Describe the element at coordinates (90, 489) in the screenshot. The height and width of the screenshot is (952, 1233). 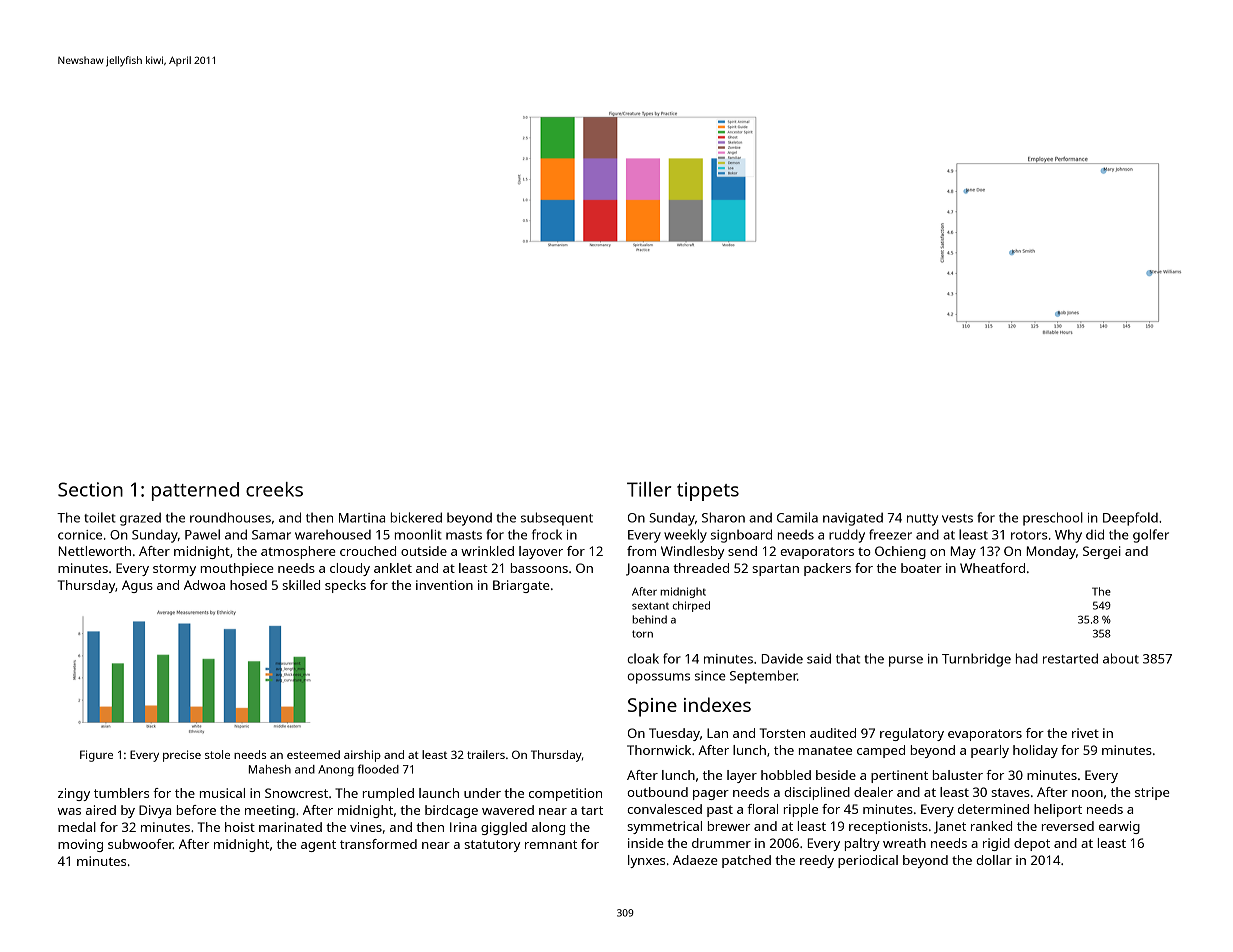
I see `Section` at that location.
